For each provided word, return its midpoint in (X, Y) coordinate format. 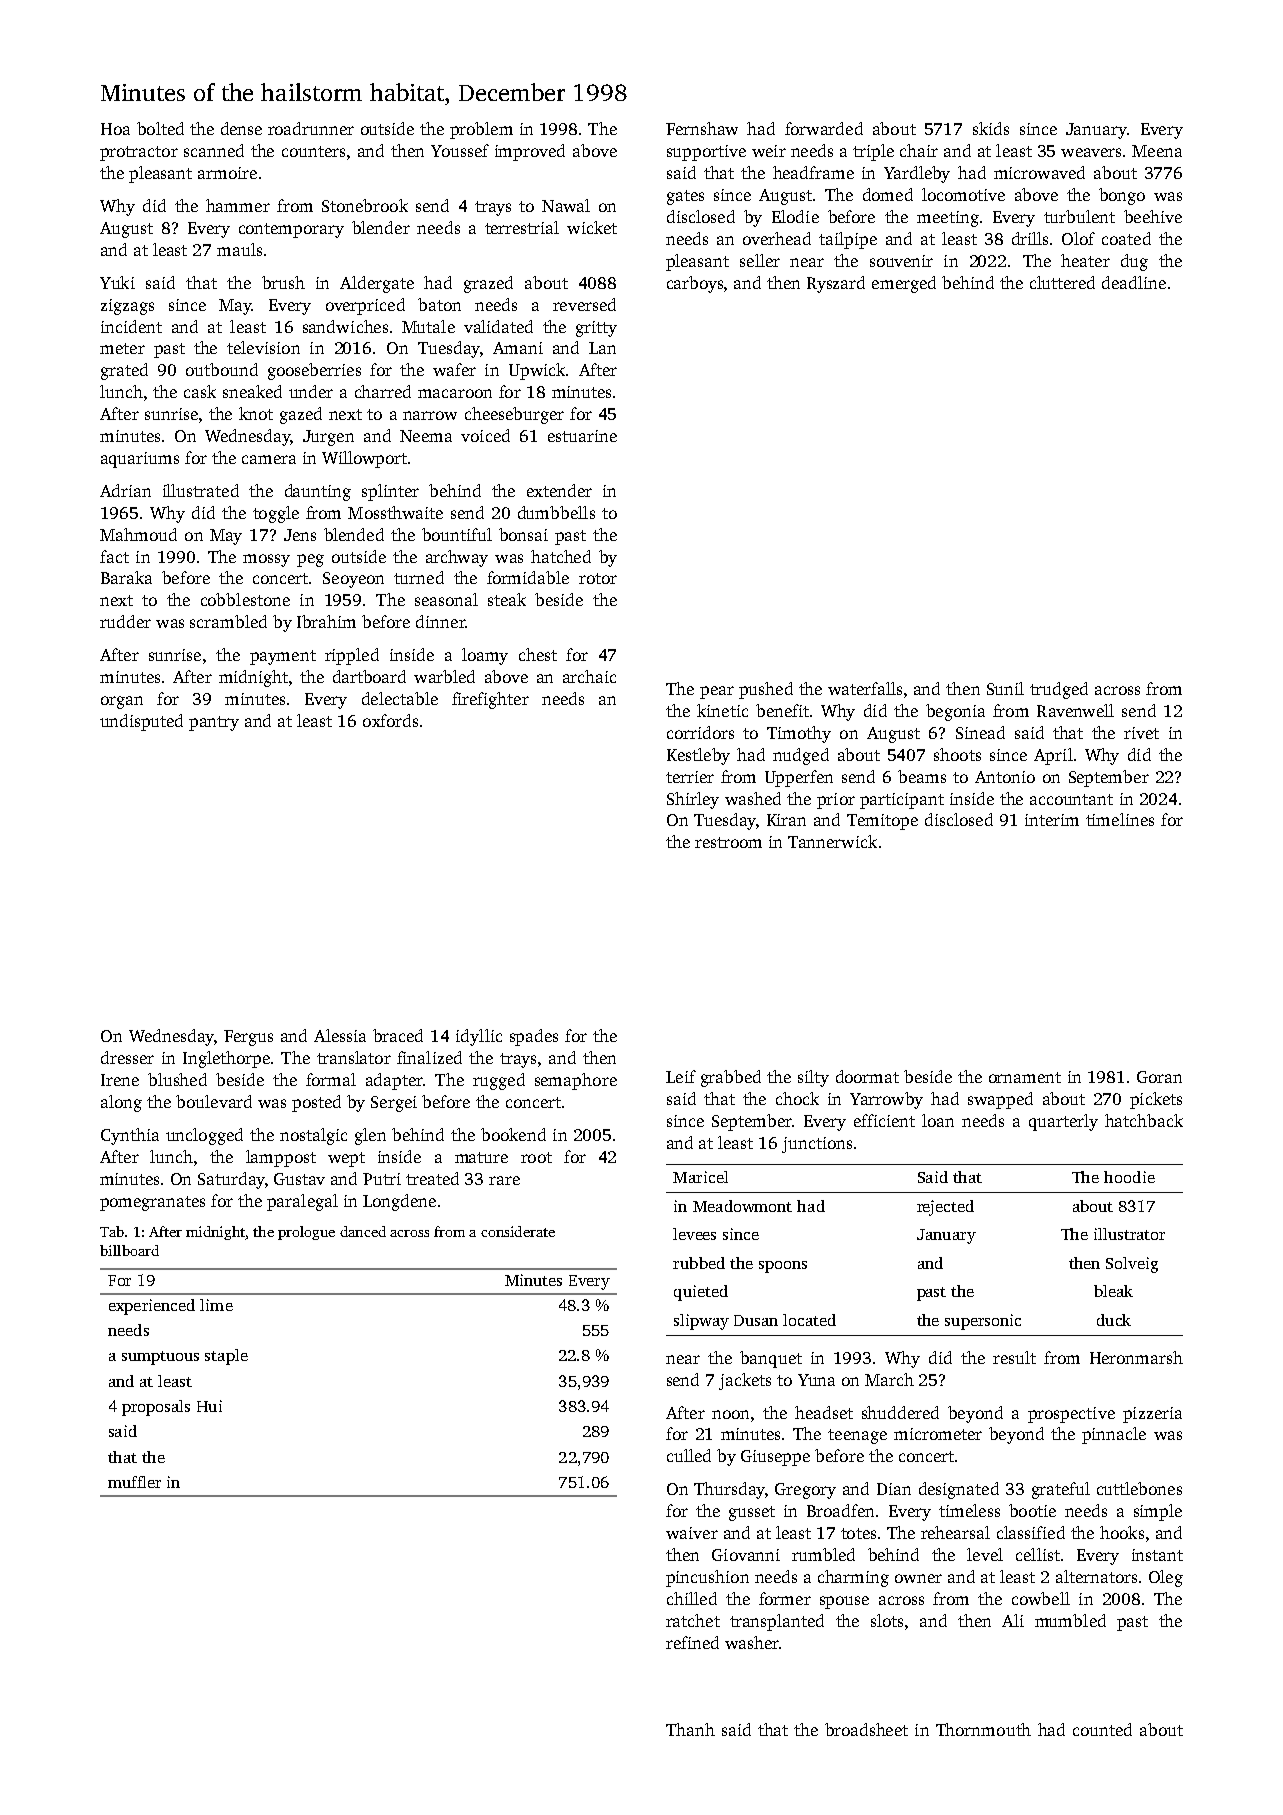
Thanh (690, 1729)
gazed (301, 415)
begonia (955, 712)
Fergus (248, 1038)
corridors (700, 732)
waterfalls (865, 688)
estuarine (582, 436)
